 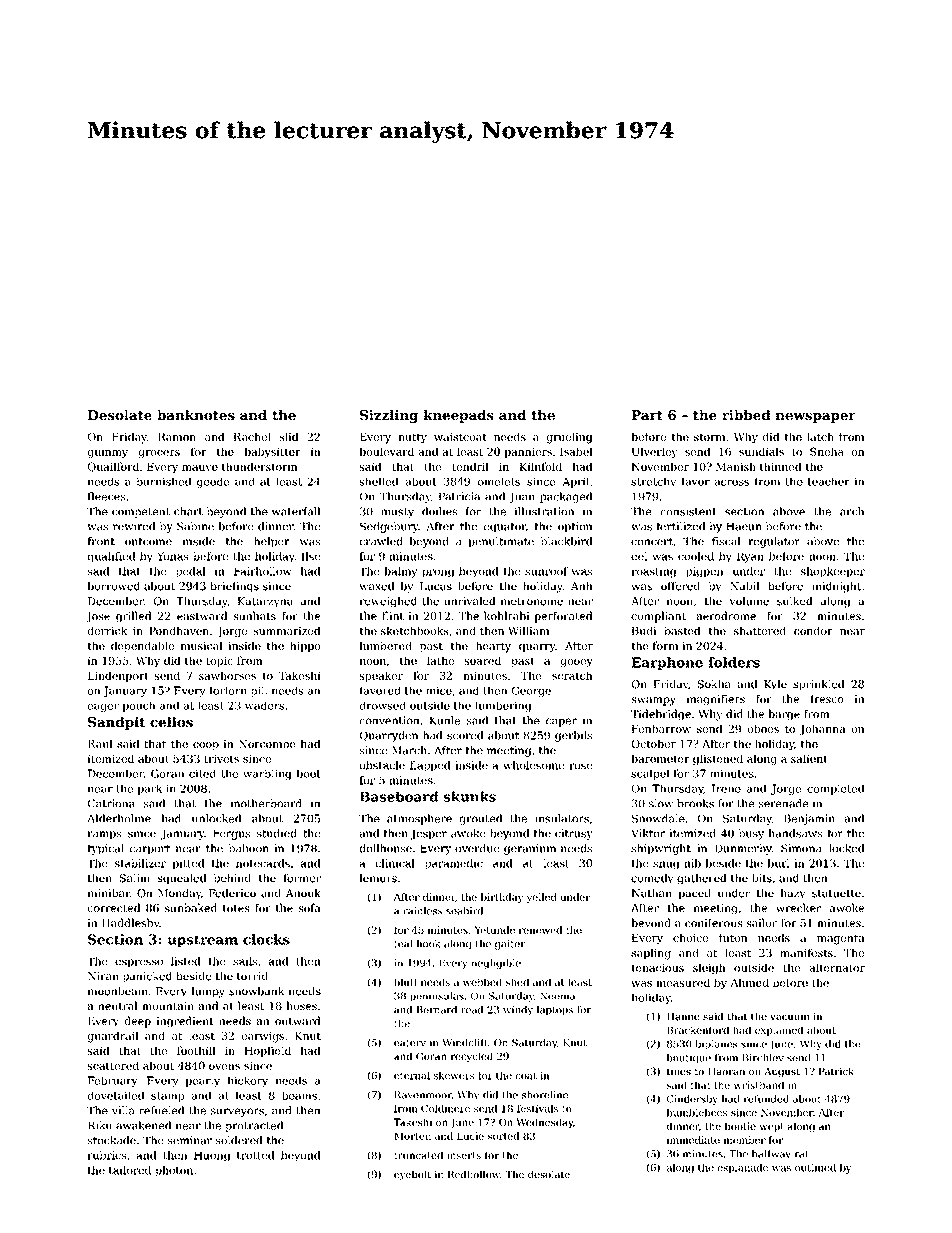 I want to click on George, so click(x=531, y=691).
